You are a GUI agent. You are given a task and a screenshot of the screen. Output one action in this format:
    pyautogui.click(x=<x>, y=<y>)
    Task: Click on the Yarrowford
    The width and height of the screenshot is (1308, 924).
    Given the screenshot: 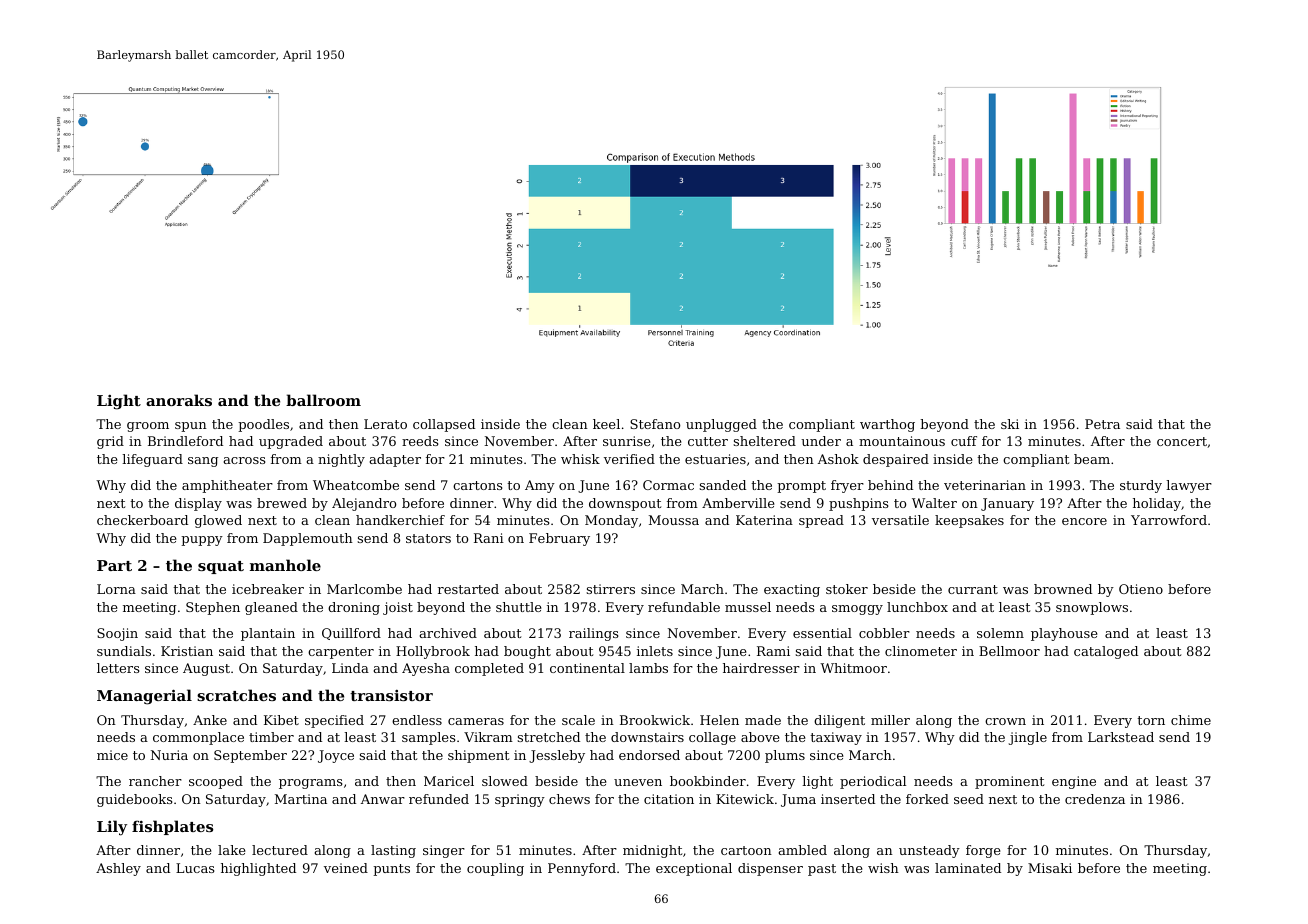 What is the action you would take?
    pyautogui.click(x=1169, y=520)
